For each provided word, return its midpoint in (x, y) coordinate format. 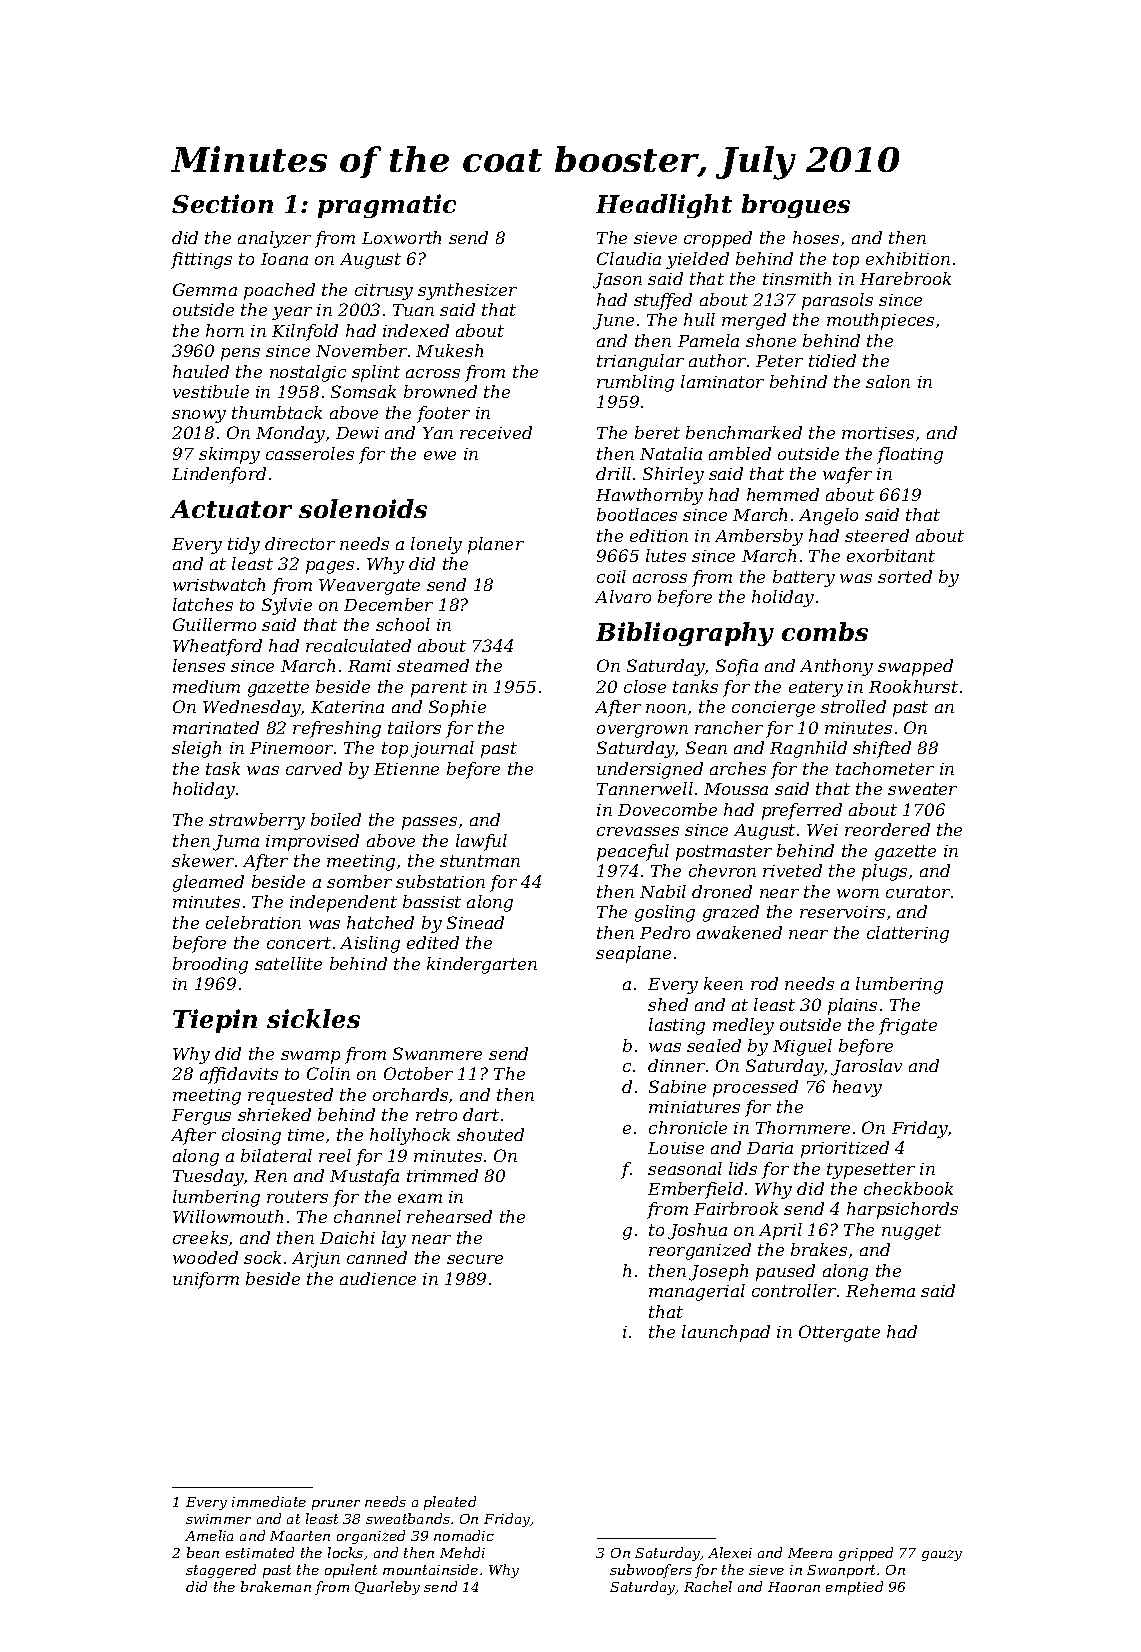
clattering (908, 934)
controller (794, 1290)
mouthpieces (880, 321)
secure (475, 1259)
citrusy (384, 292)
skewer (203, 860)
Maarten (300, 1536)
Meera (810, 1553)
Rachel (708, 1586)
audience (378, 1278)
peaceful (633, 852)
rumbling (635, 383)
